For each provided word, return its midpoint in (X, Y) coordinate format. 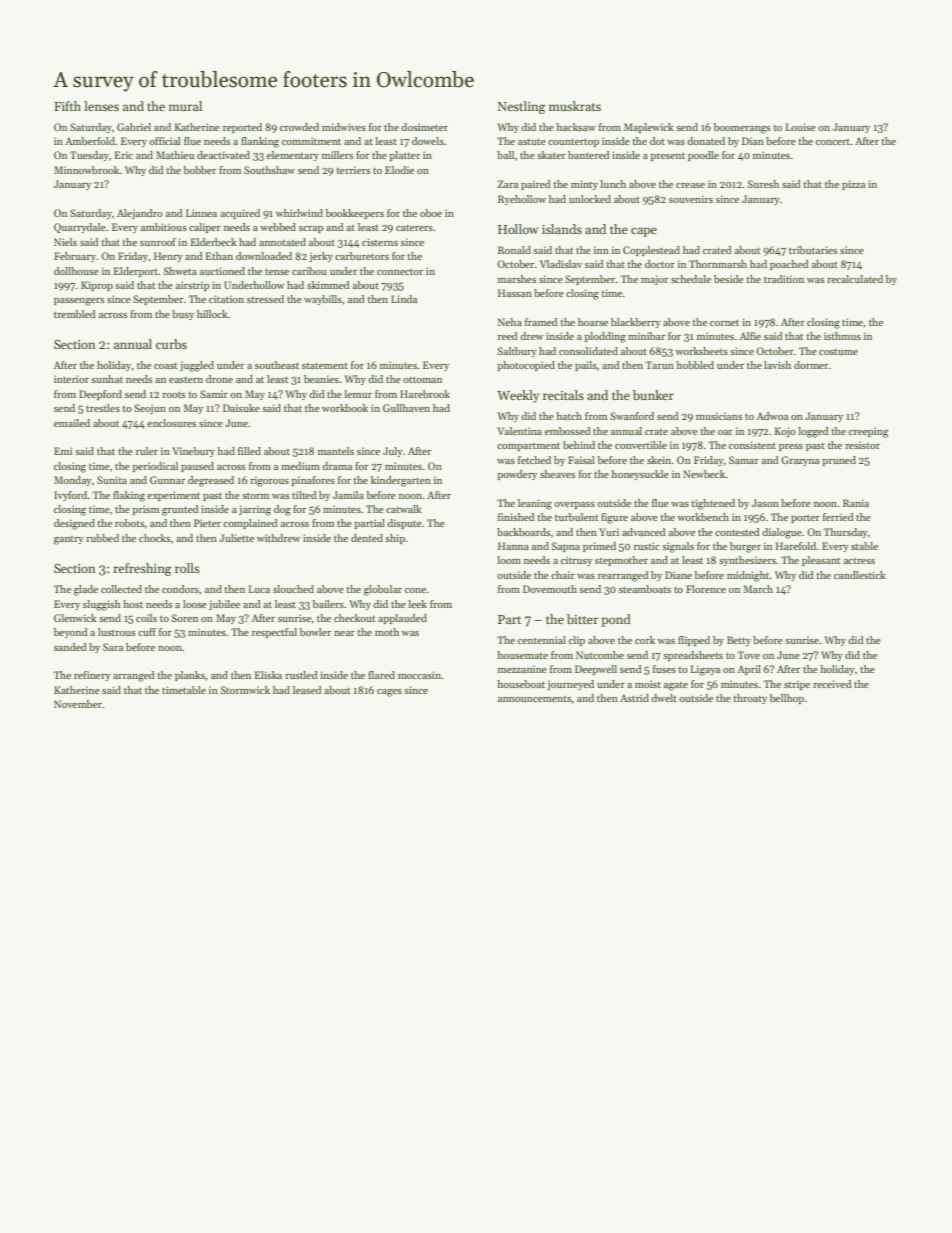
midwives (344, 127)
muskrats (575, 106)
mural (185, 106)
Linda (404, 299)
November (78, 704)
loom (509, 560)
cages (389, 693)
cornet (724, 323)
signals (678, 547)
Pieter (207, 523)
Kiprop (97, 286)
